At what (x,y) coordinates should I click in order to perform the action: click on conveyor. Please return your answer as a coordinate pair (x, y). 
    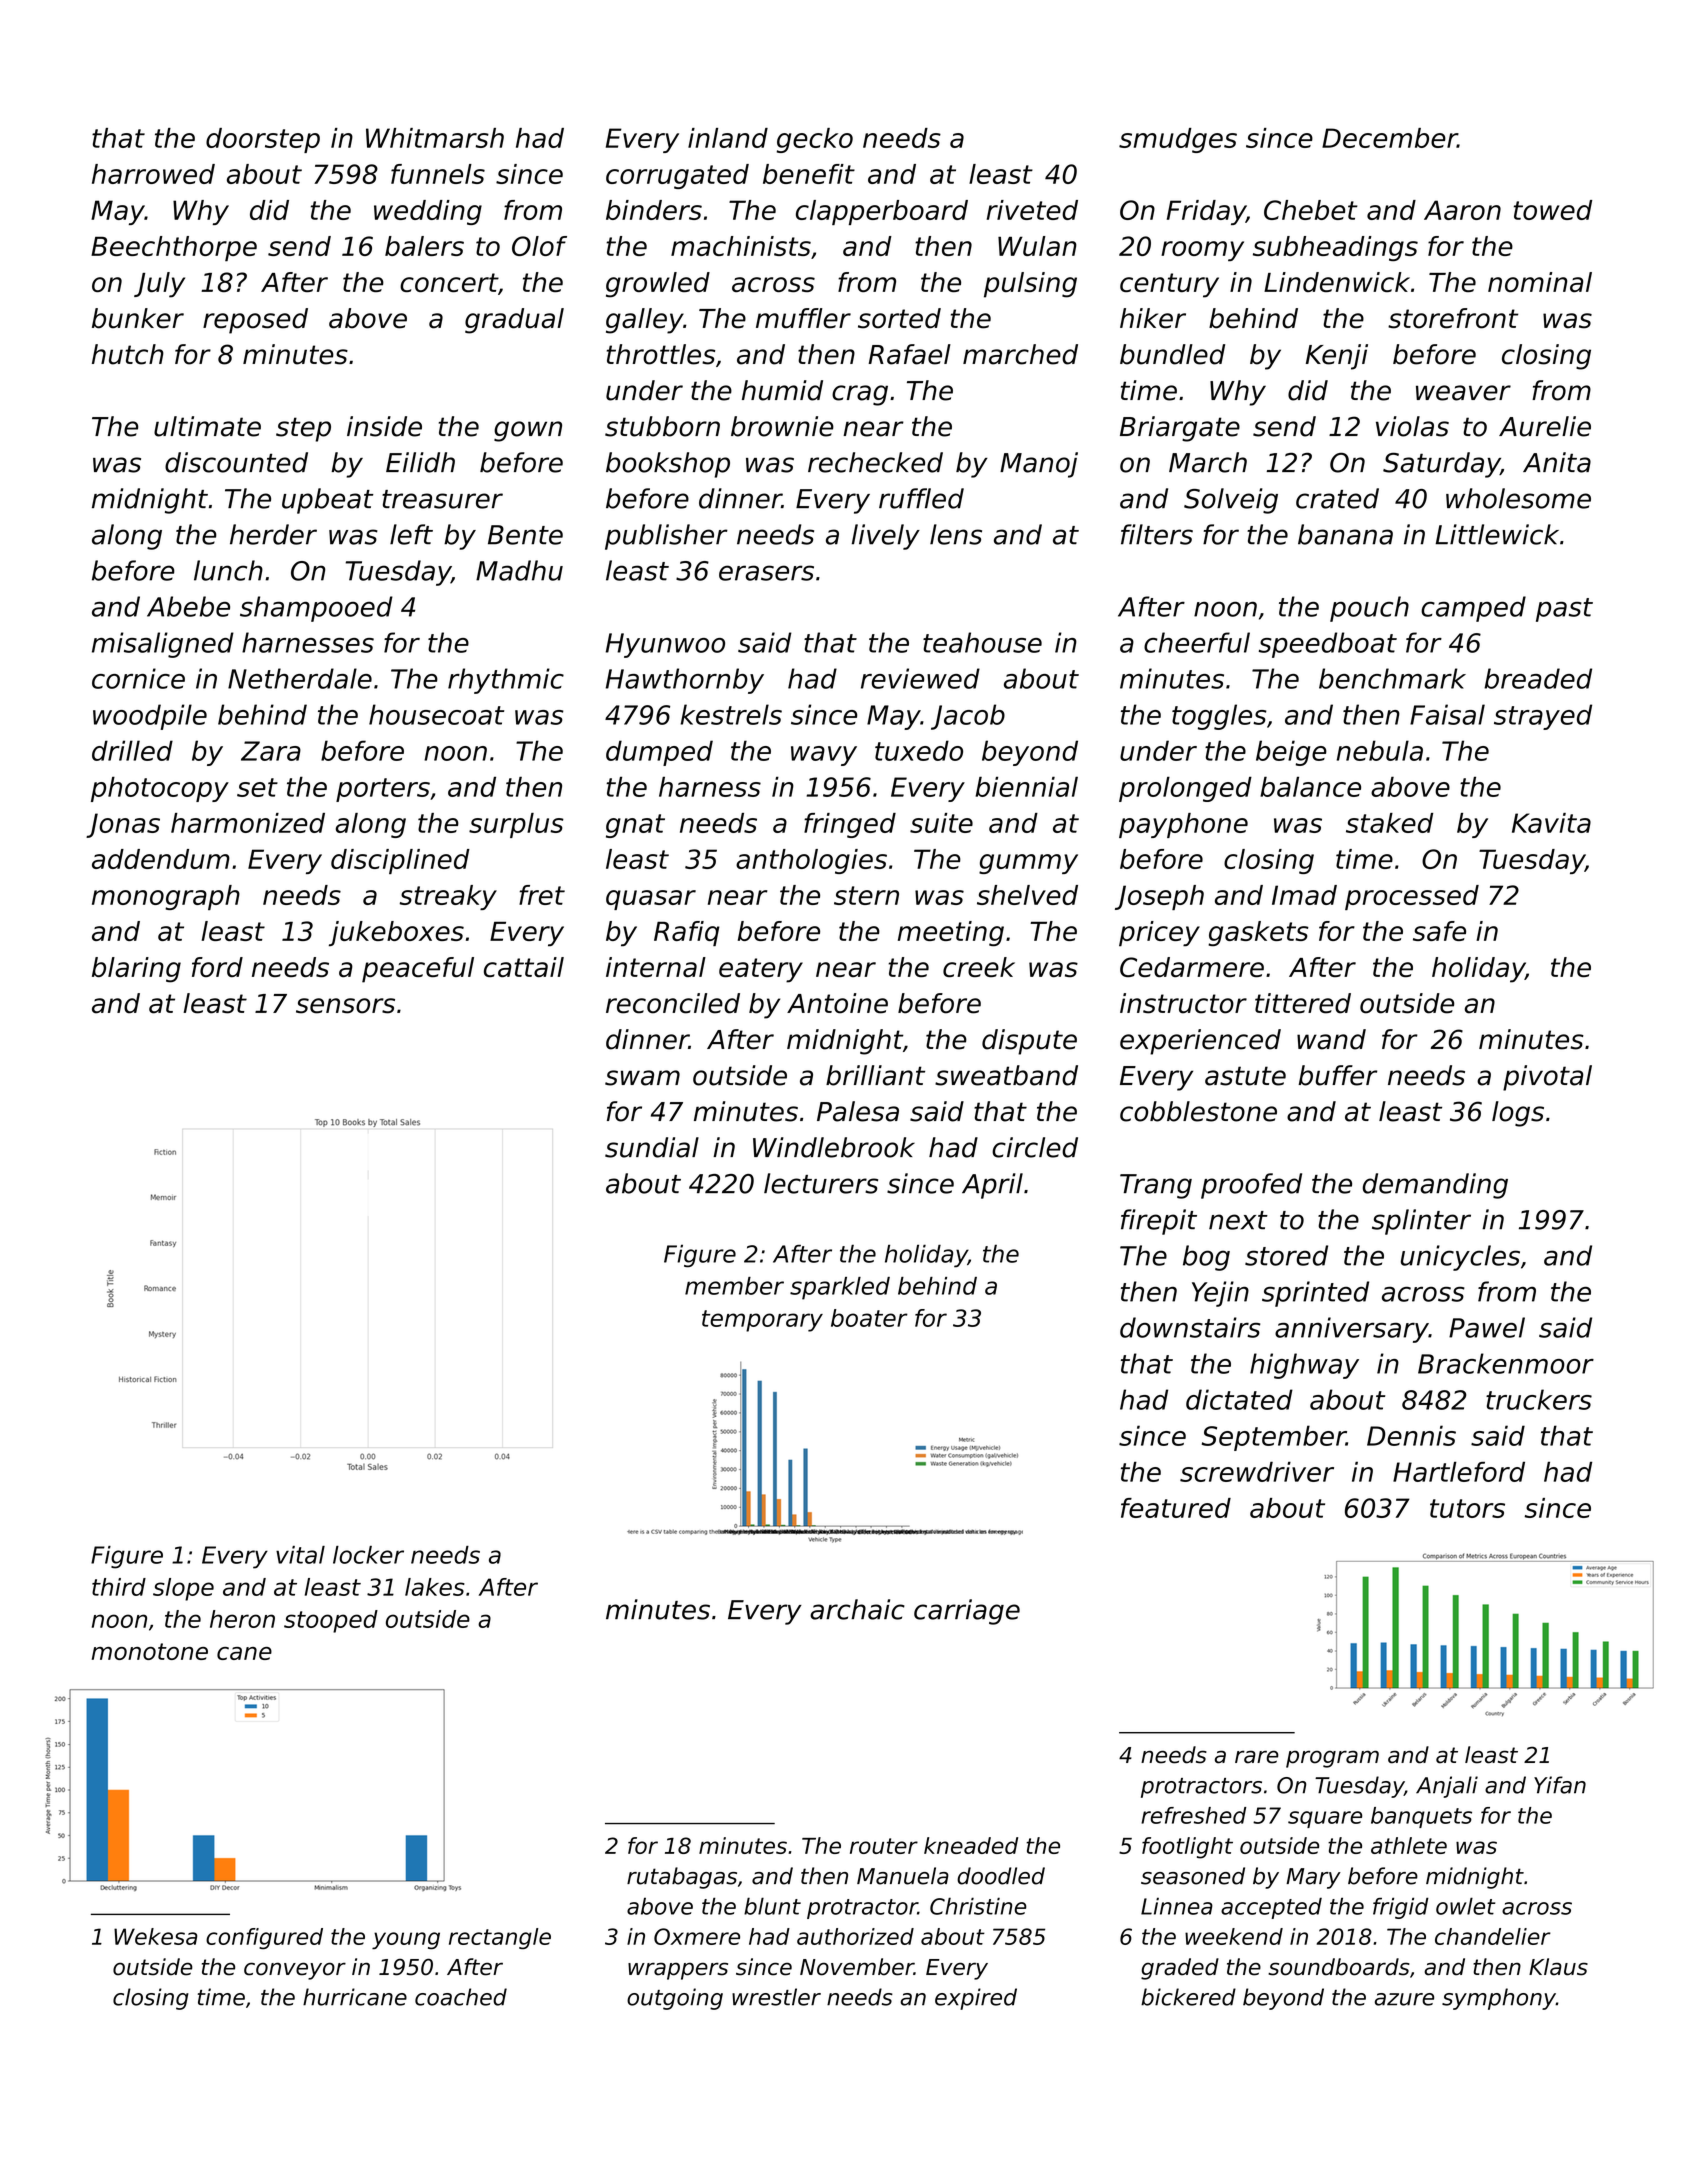
    Looking at the image, I should click on (295, 1971).
